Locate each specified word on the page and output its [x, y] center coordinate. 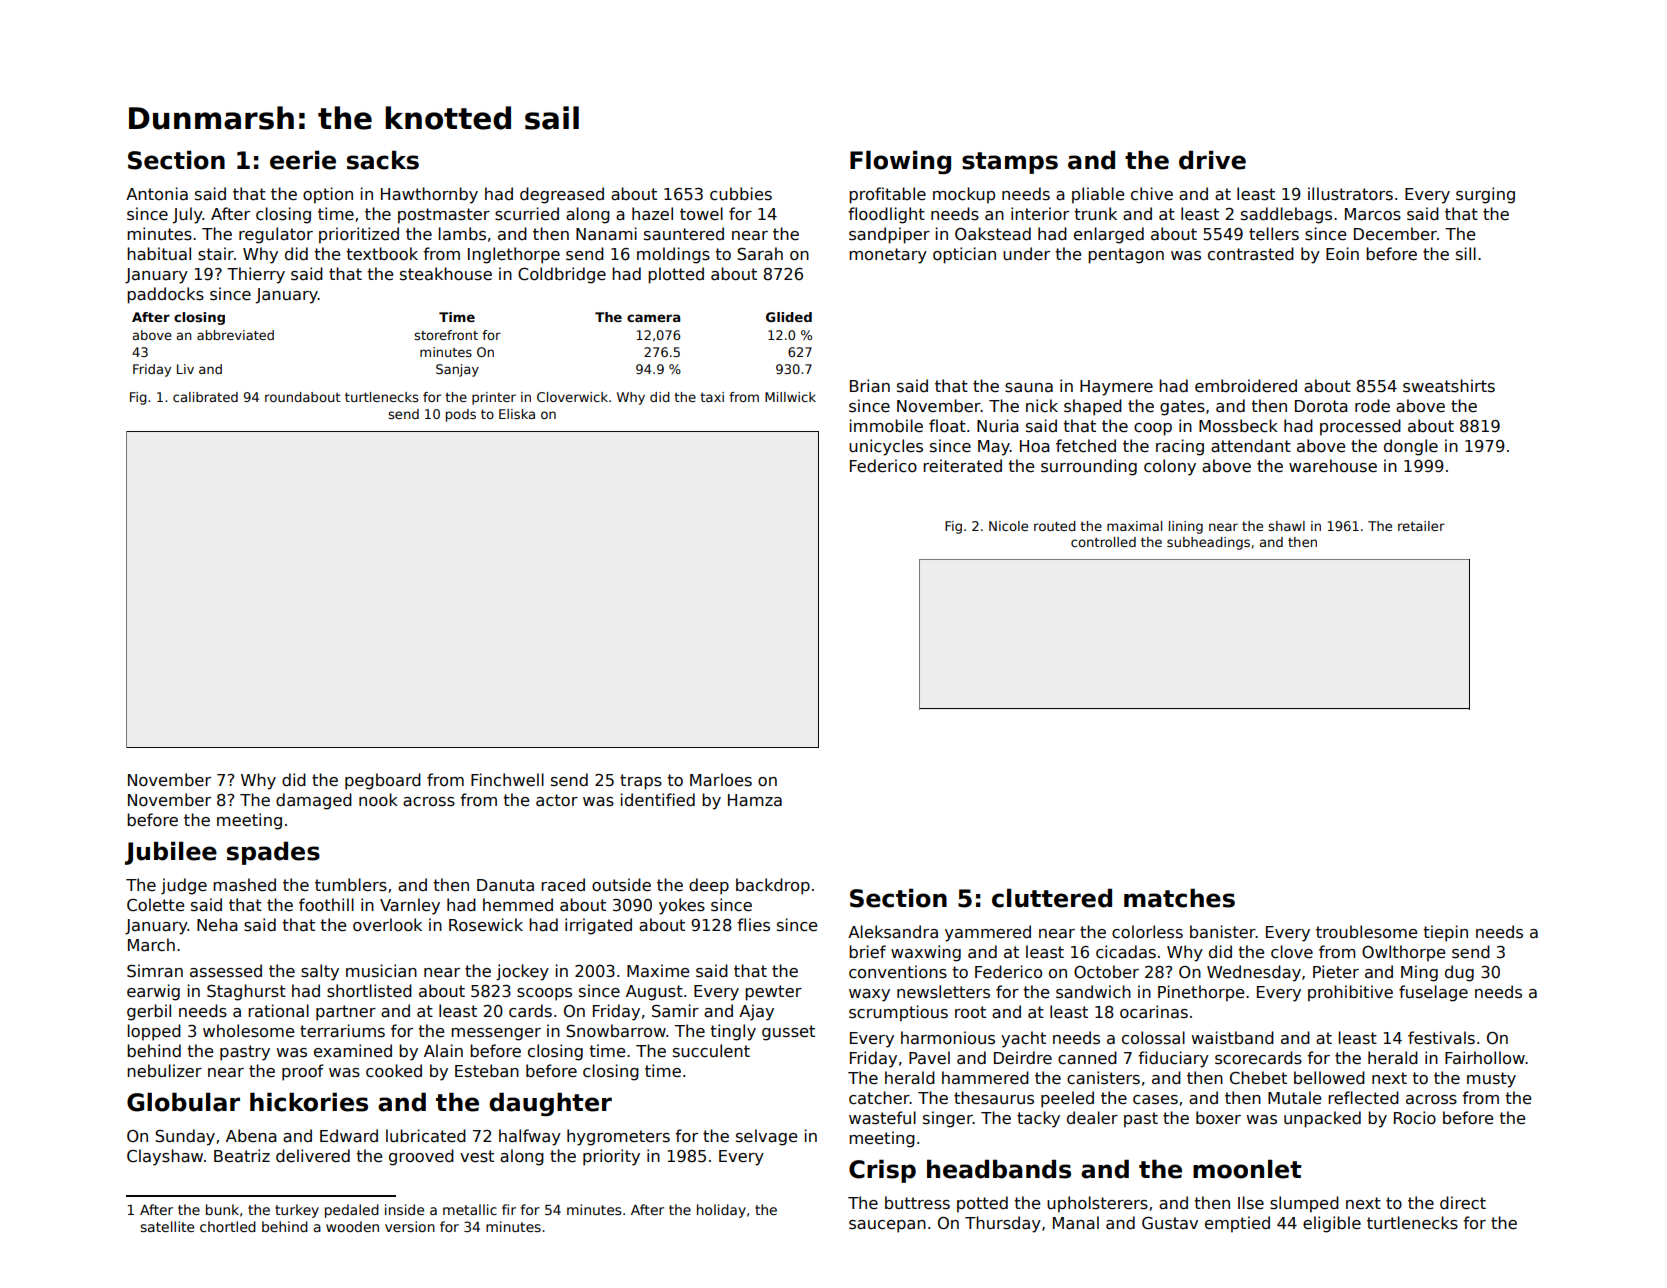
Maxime [658, 970]
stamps [1010, 163]
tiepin [1445, 933]
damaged [314, 801]
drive [1212, 160]
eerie [303, 160]
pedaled [352, 1211]
